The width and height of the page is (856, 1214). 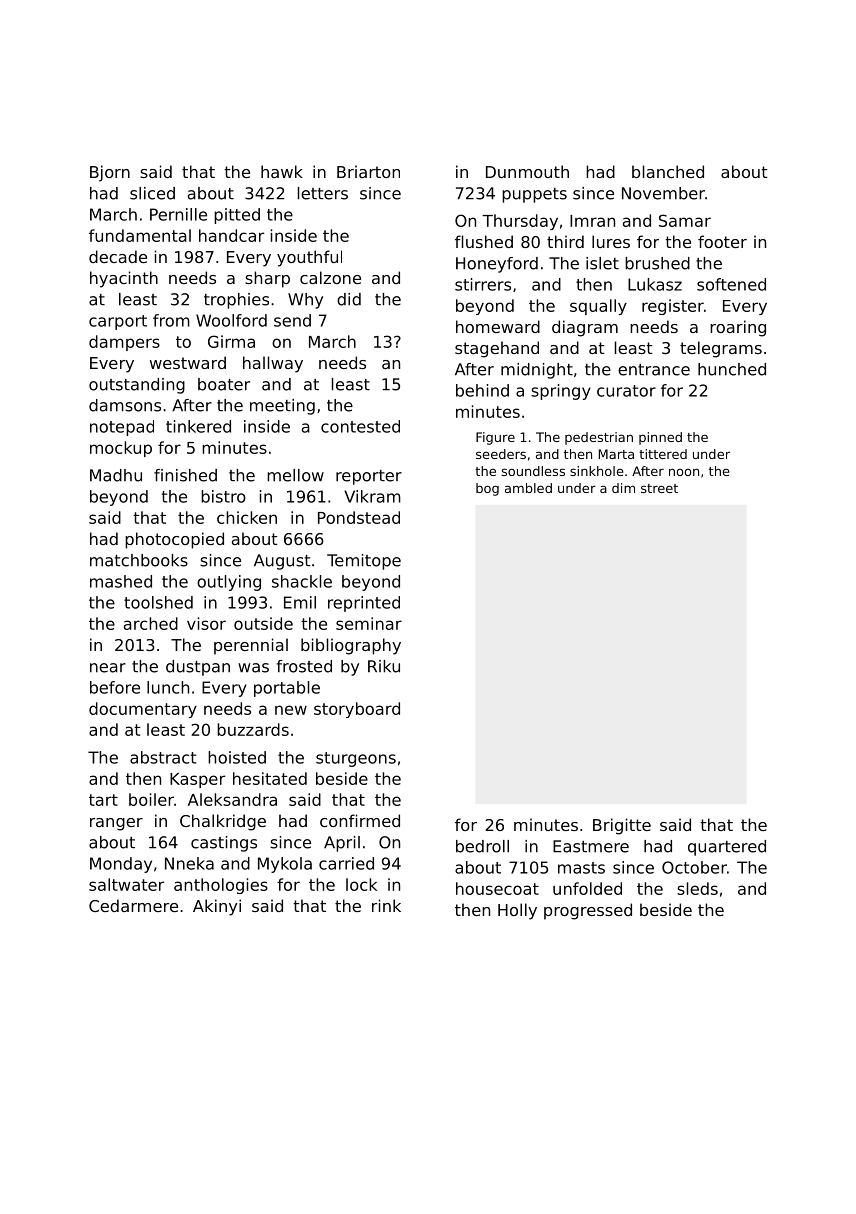 What do you see at coordinates (497, 349) in the page?
I see `stagehand` at bounding box center [497, 349].
